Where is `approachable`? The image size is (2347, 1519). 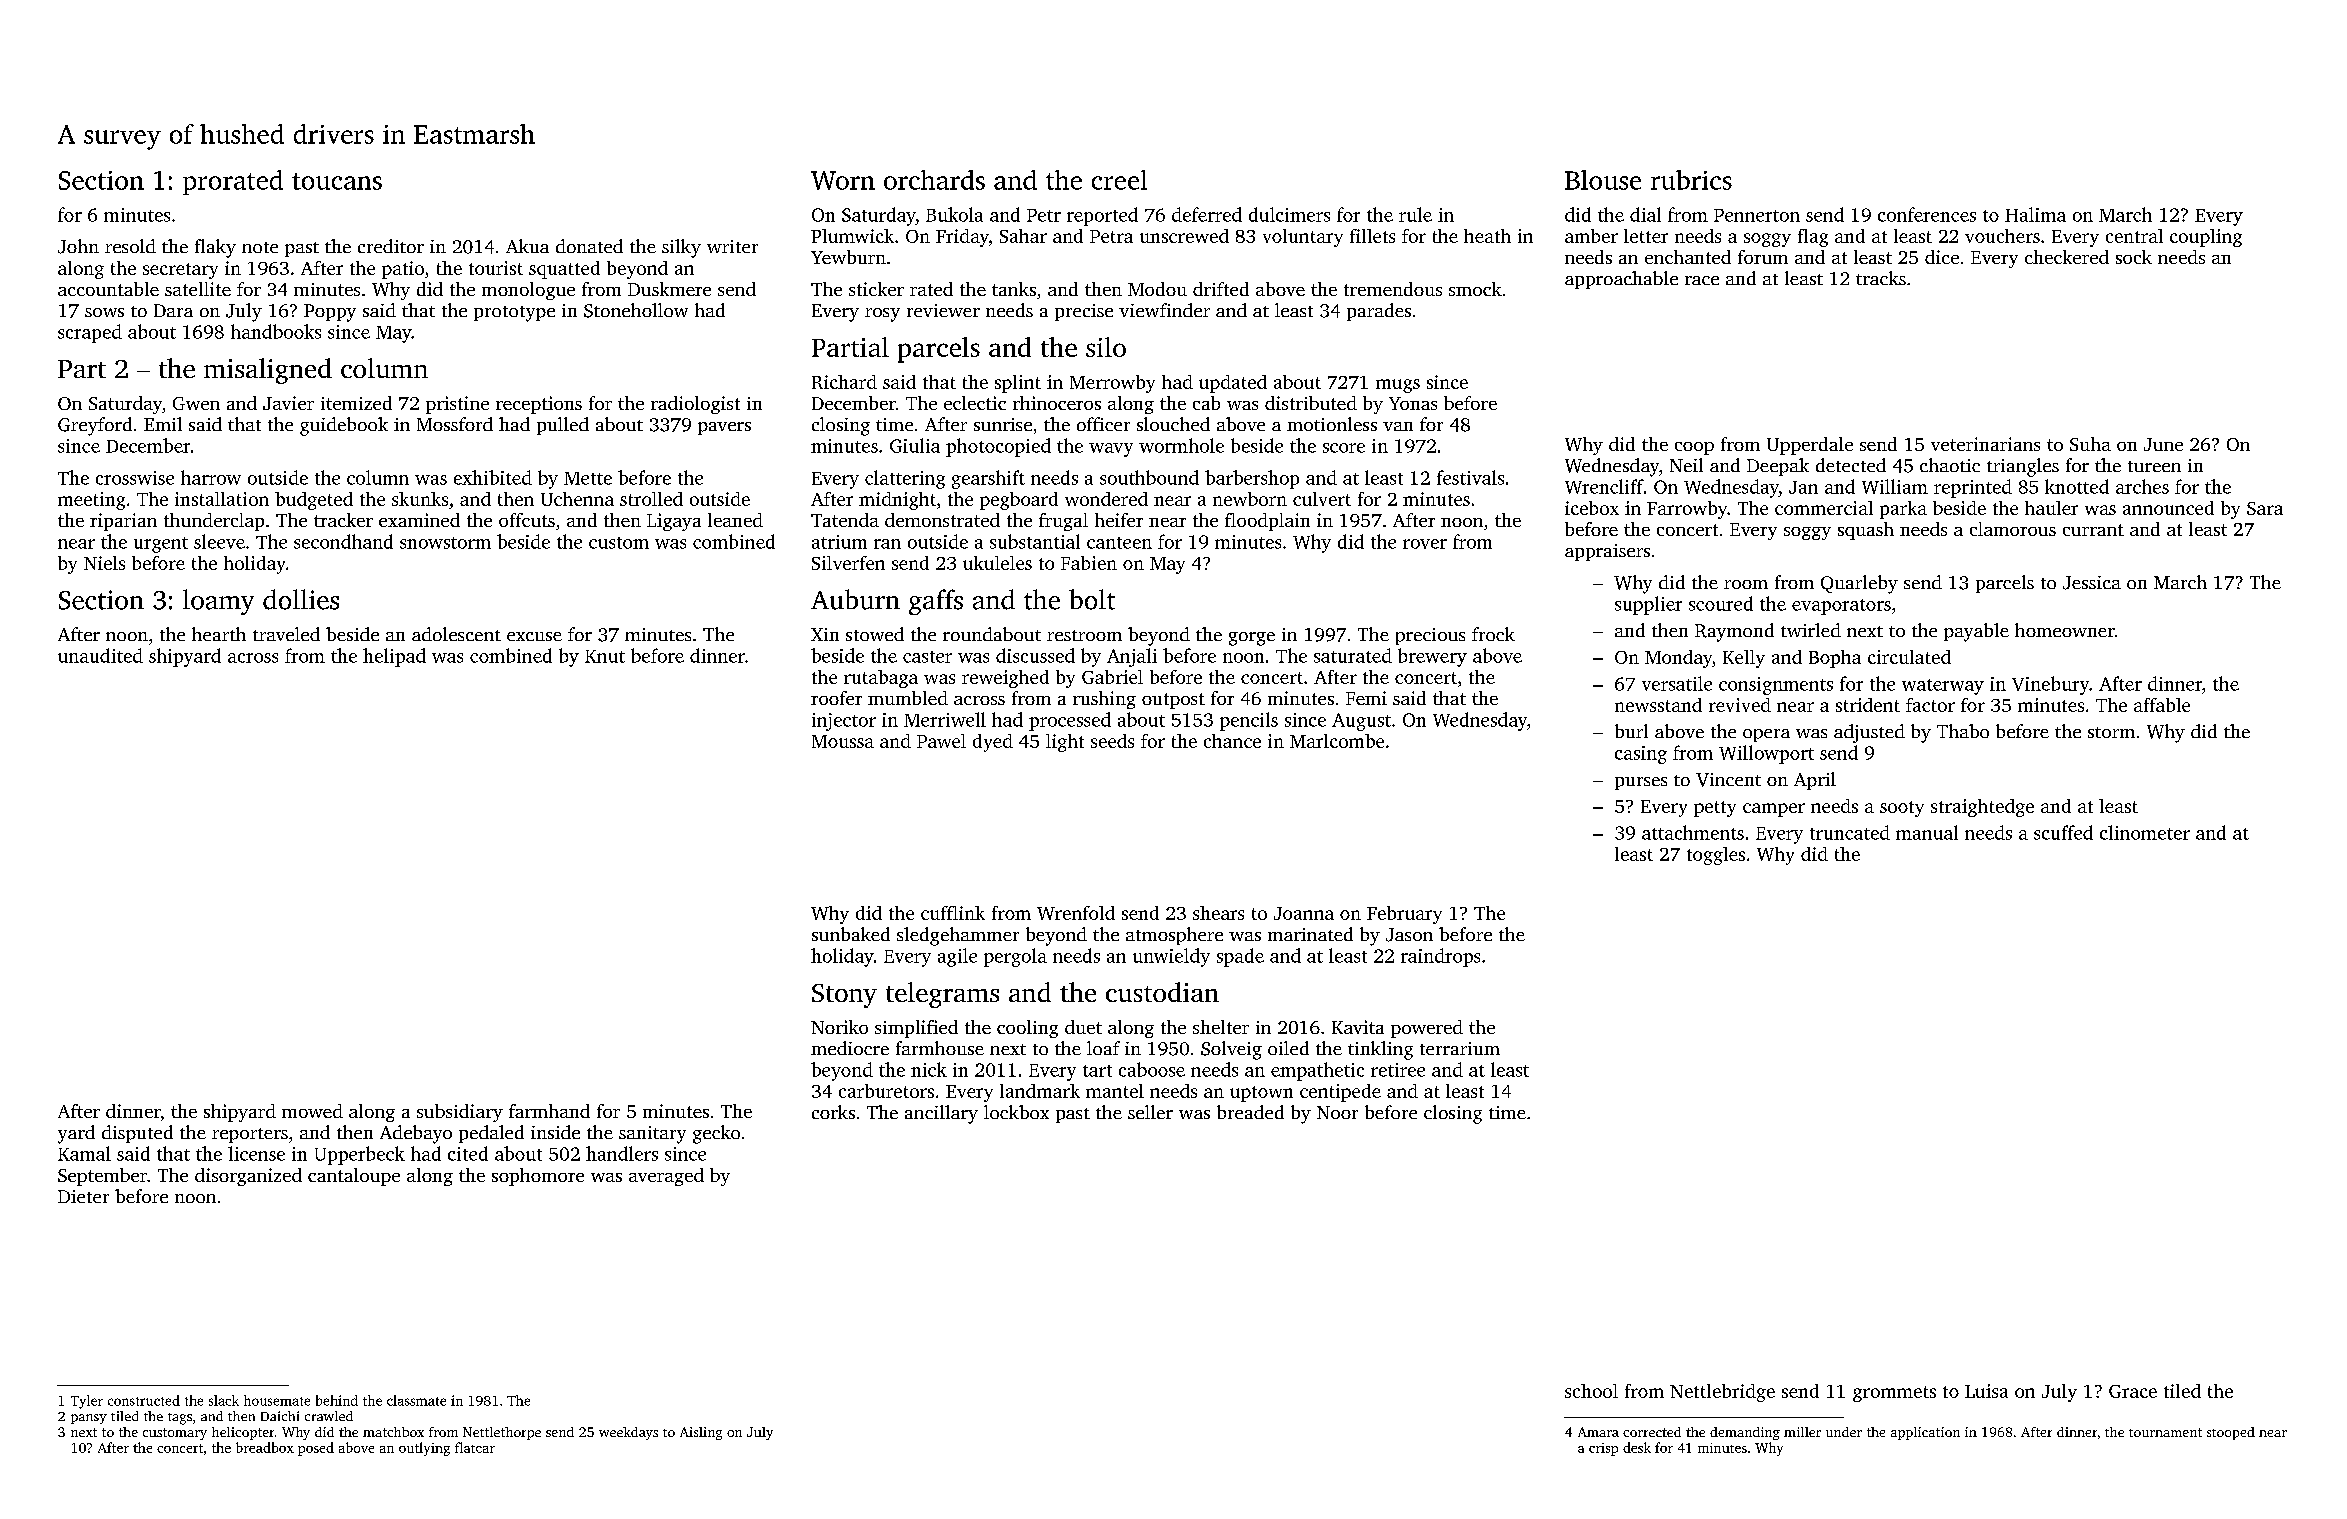 approachable is located at coordinates (1621, 280).
